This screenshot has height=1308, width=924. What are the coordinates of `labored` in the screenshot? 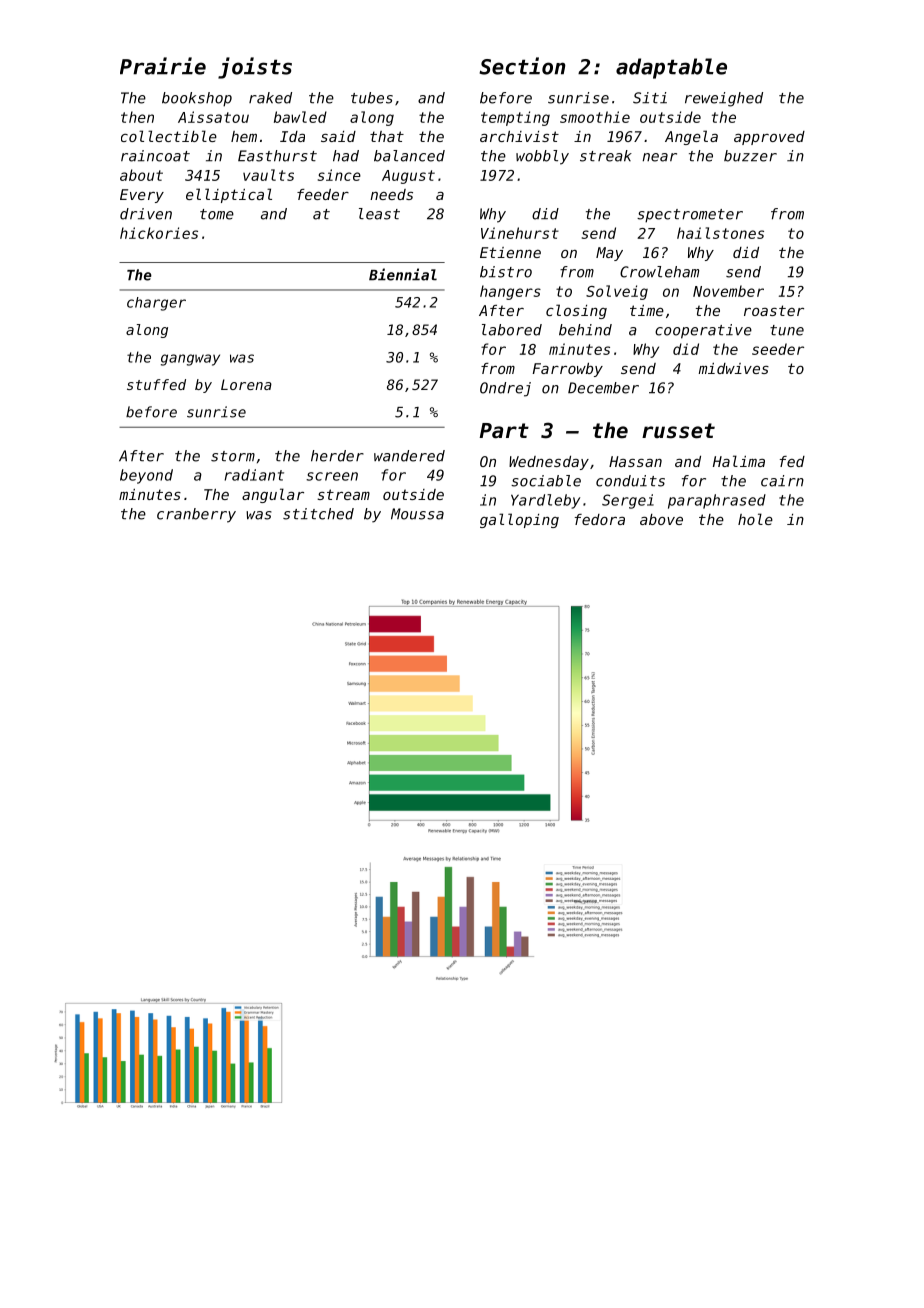 It's located at (512, 330).
